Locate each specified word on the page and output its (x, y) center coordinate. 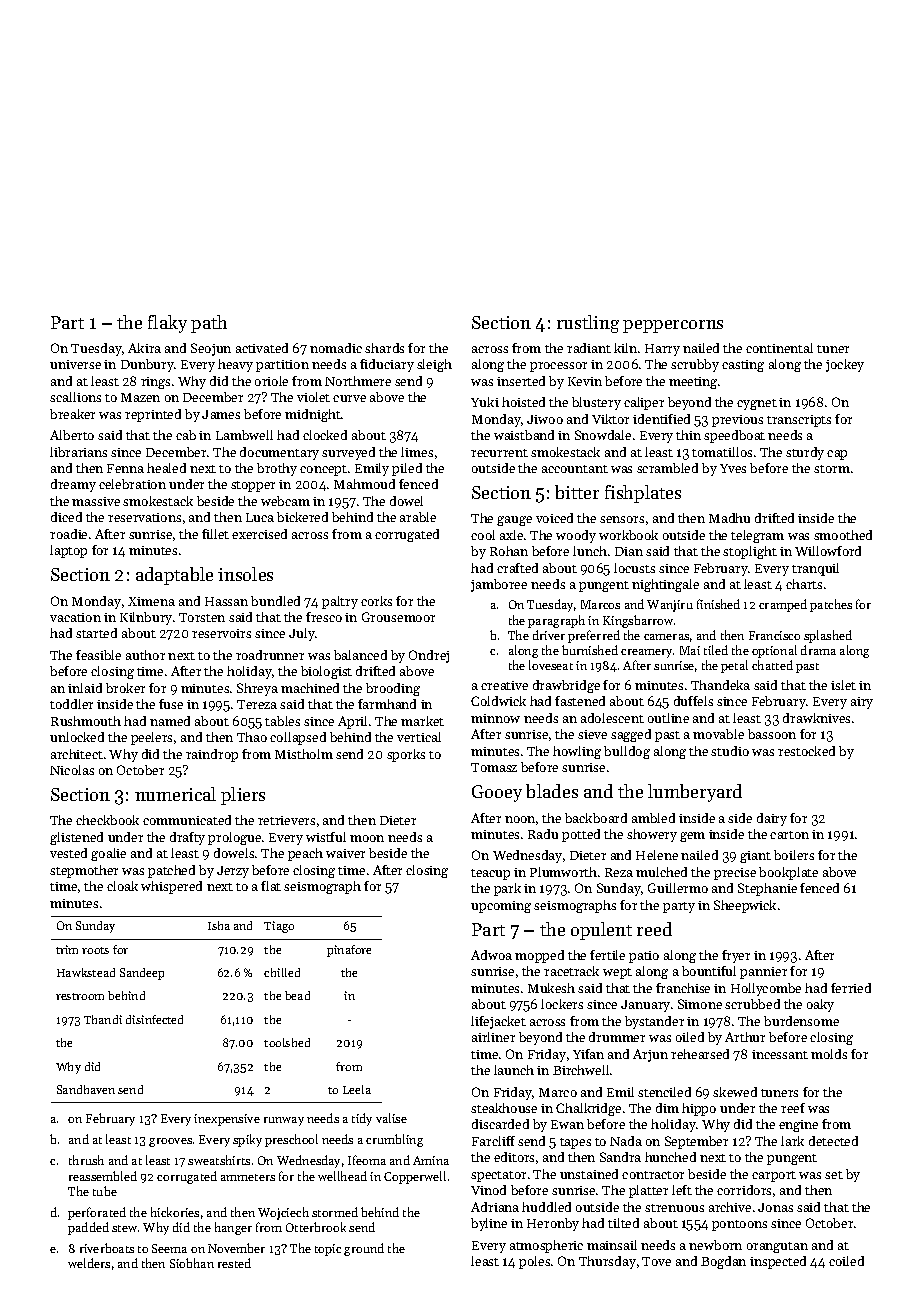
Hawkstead (86, 972)
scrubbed (752, 1004)
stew (124, 1228)
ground (364, 1249)
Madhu (729, 518)
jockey (845, 365)
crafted (517, 568)
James (221, 414)
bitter (577, 492)
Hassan (226, 601)
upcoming (501, 907)
